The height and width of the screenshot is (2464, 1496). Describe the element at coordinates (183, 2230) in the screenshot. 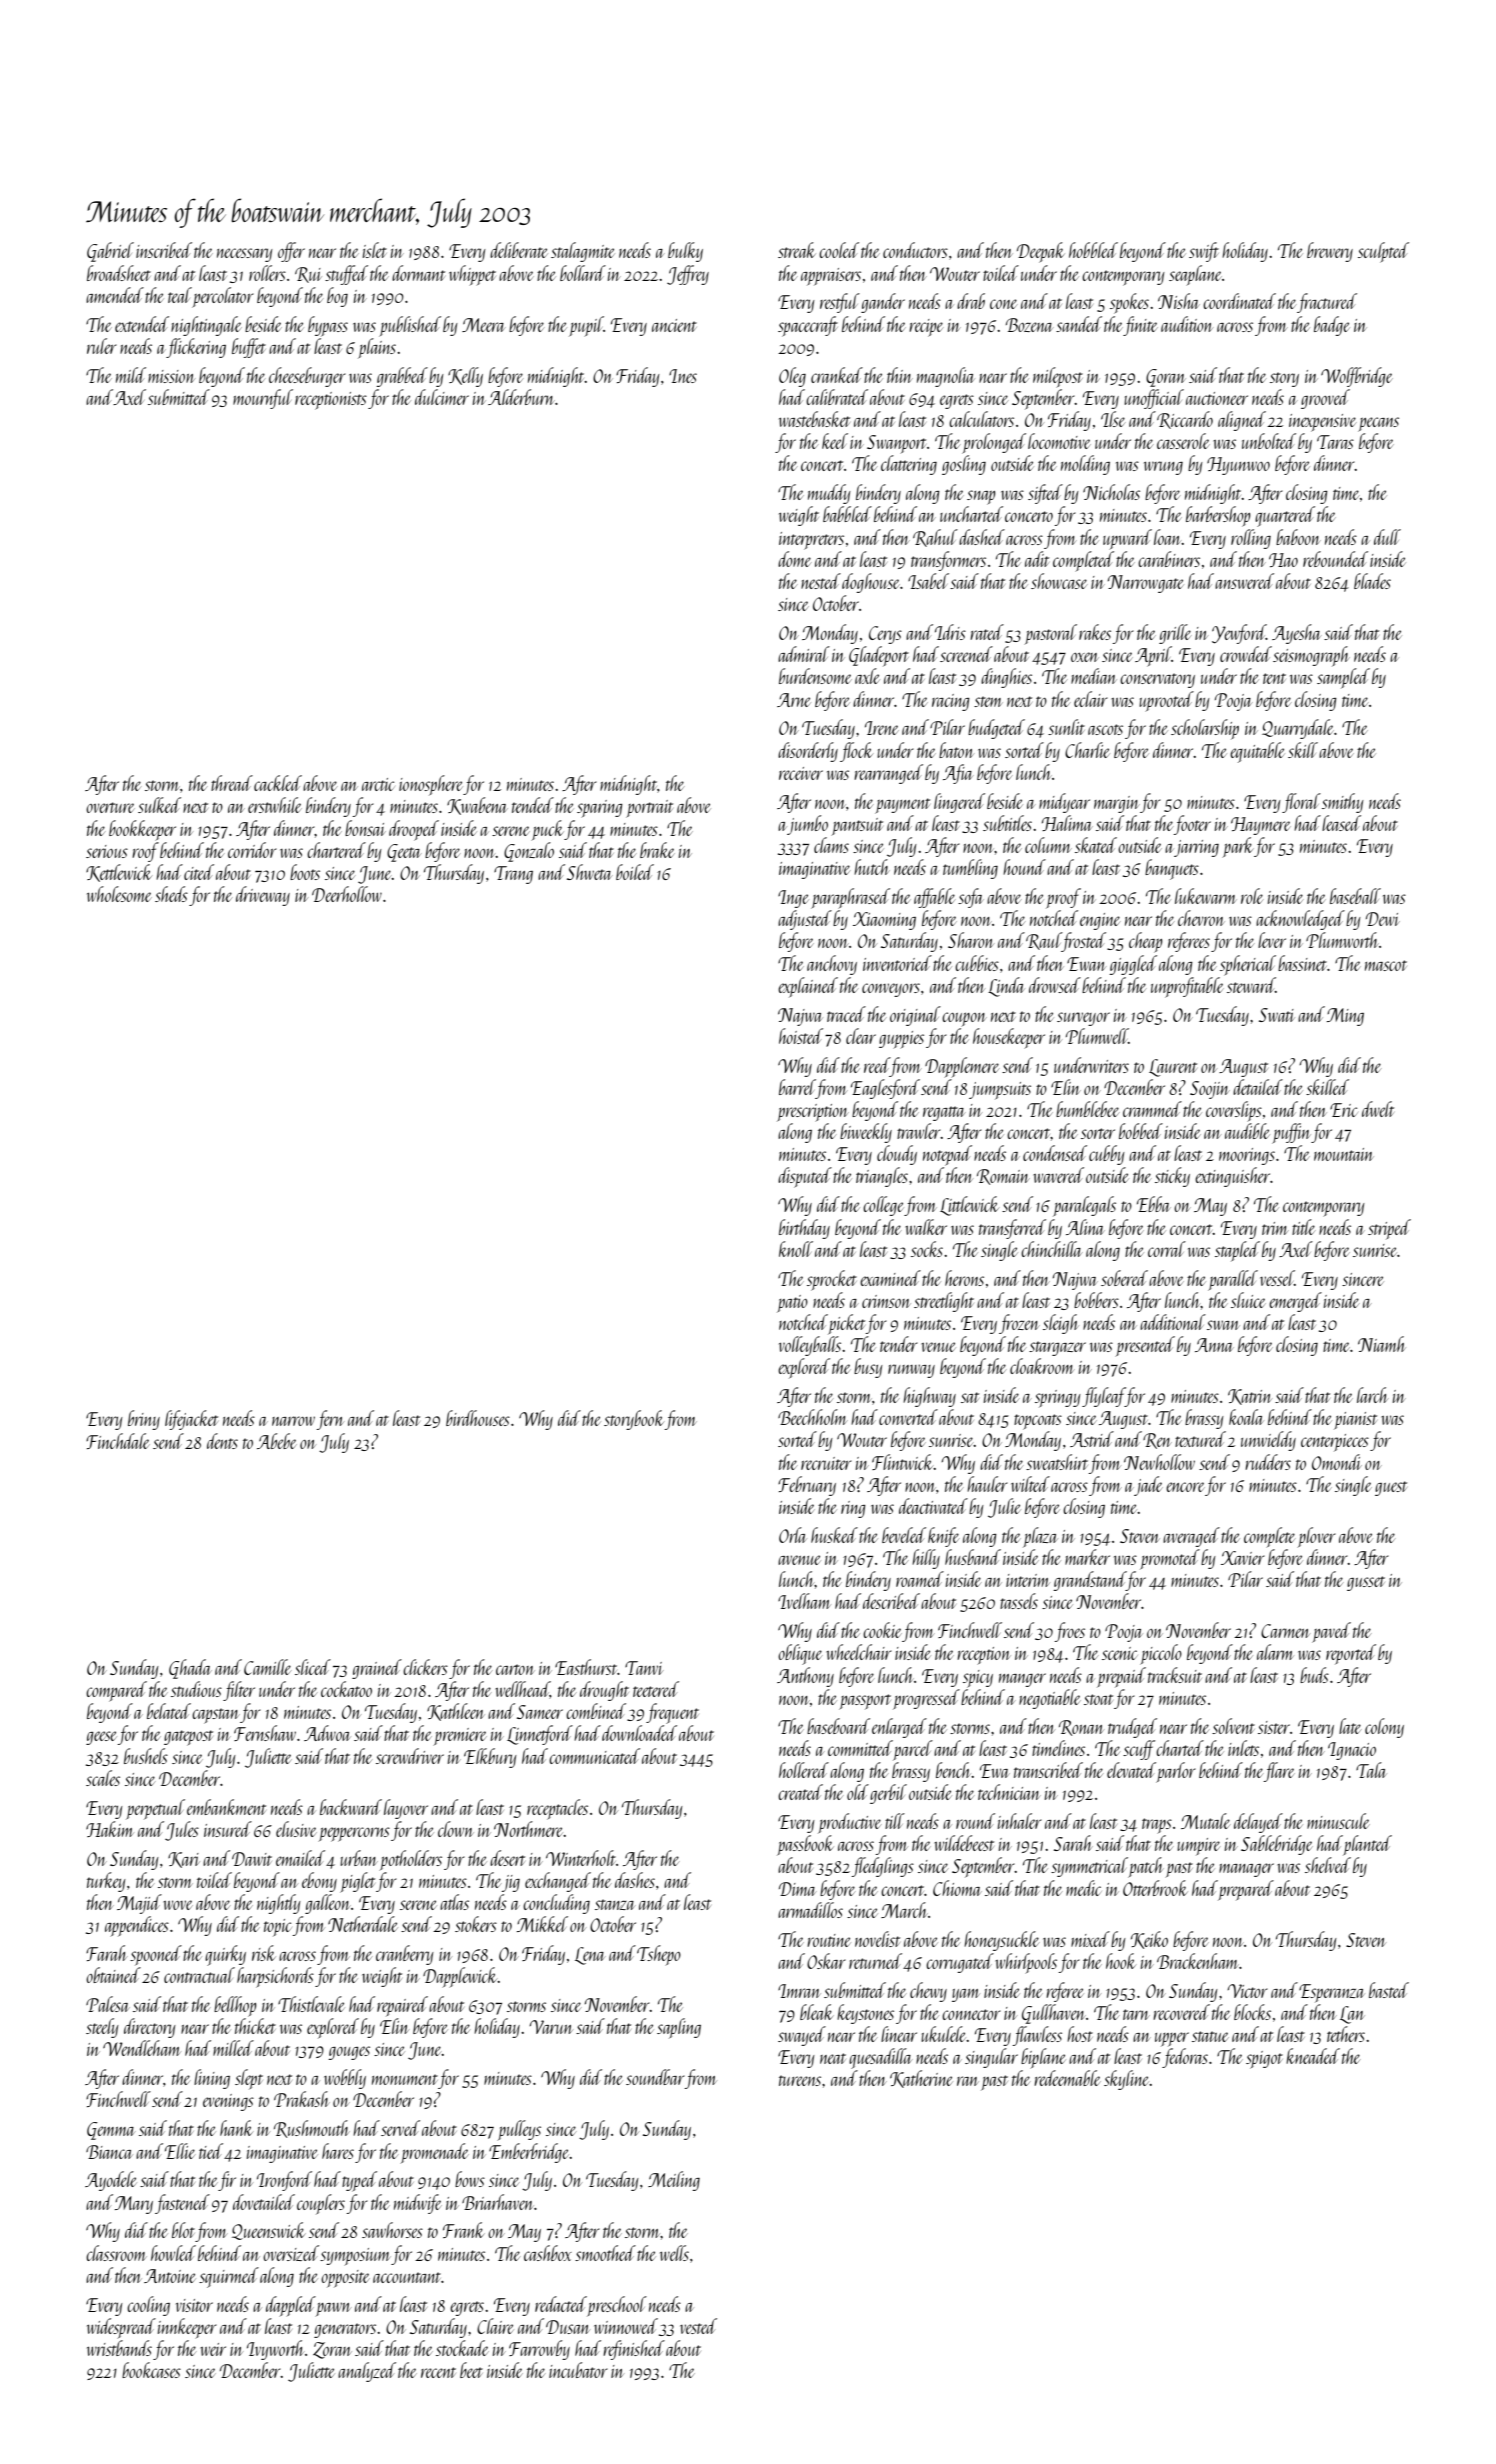

I see `blot` at that location.
